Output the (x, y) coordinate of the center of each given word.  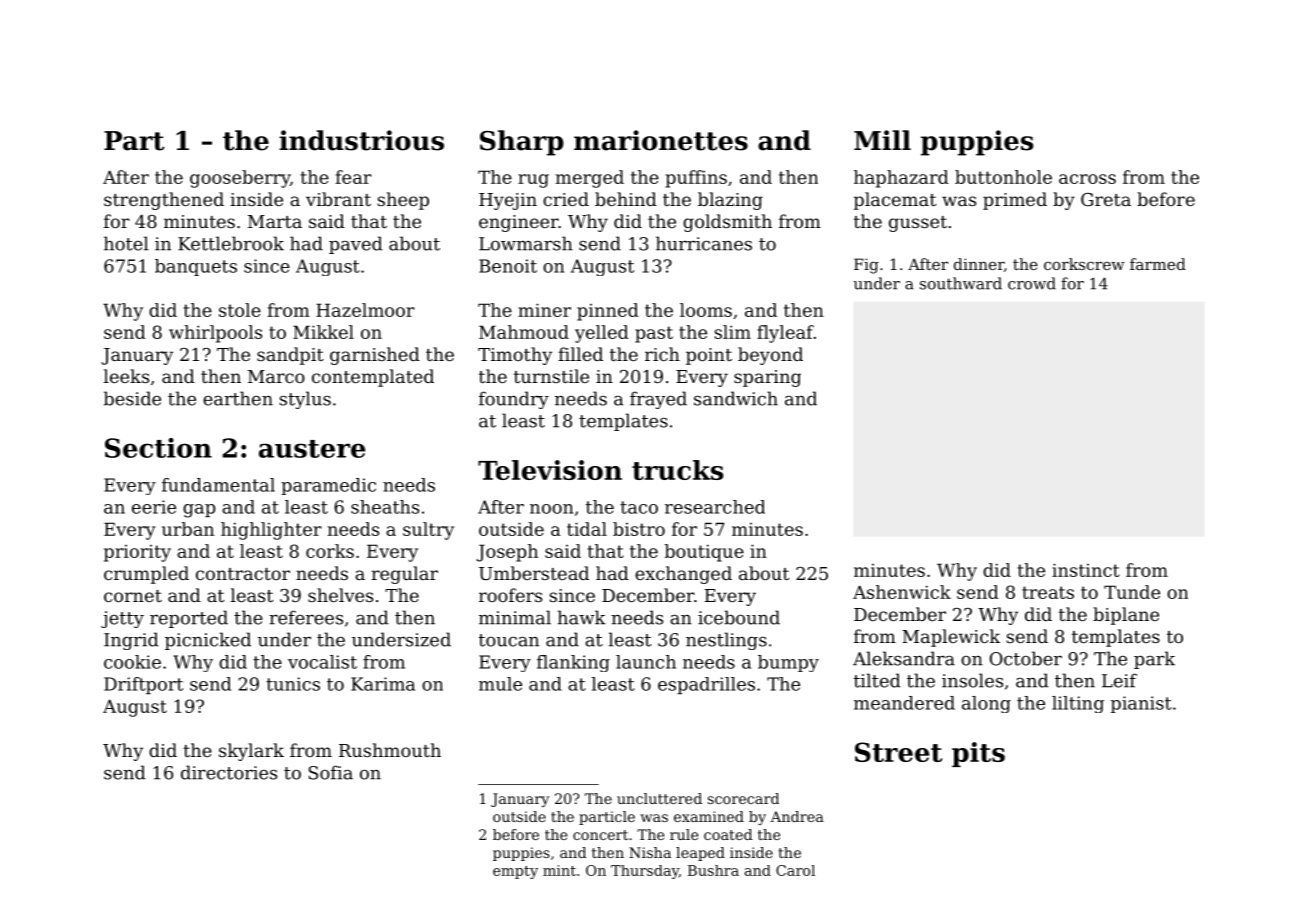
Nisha (650, 852)
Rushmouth (390, 750)
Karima (383, 684)
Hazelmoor (365, 310)
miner (544, 310)
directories (229, 772)
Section (158, 448)
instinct (1086, 570)
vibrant (338, 199)
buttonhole (1003, 177)
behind (626, 199)
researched (715, 507)
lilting (1078, 704)
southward (961, 283)
